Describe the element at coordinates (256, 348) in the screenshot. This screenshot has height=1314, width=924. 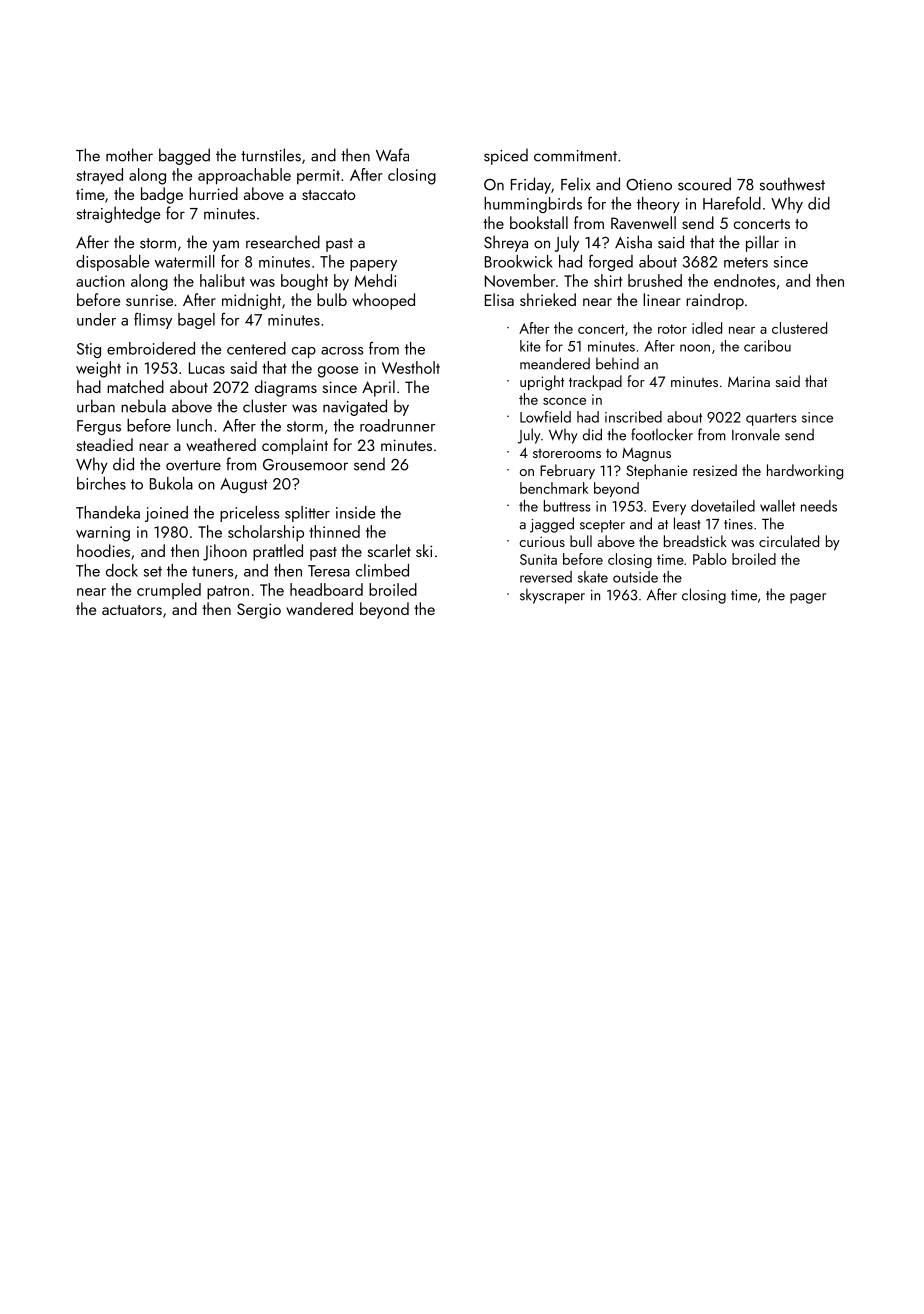
I see `centered` at that location.
